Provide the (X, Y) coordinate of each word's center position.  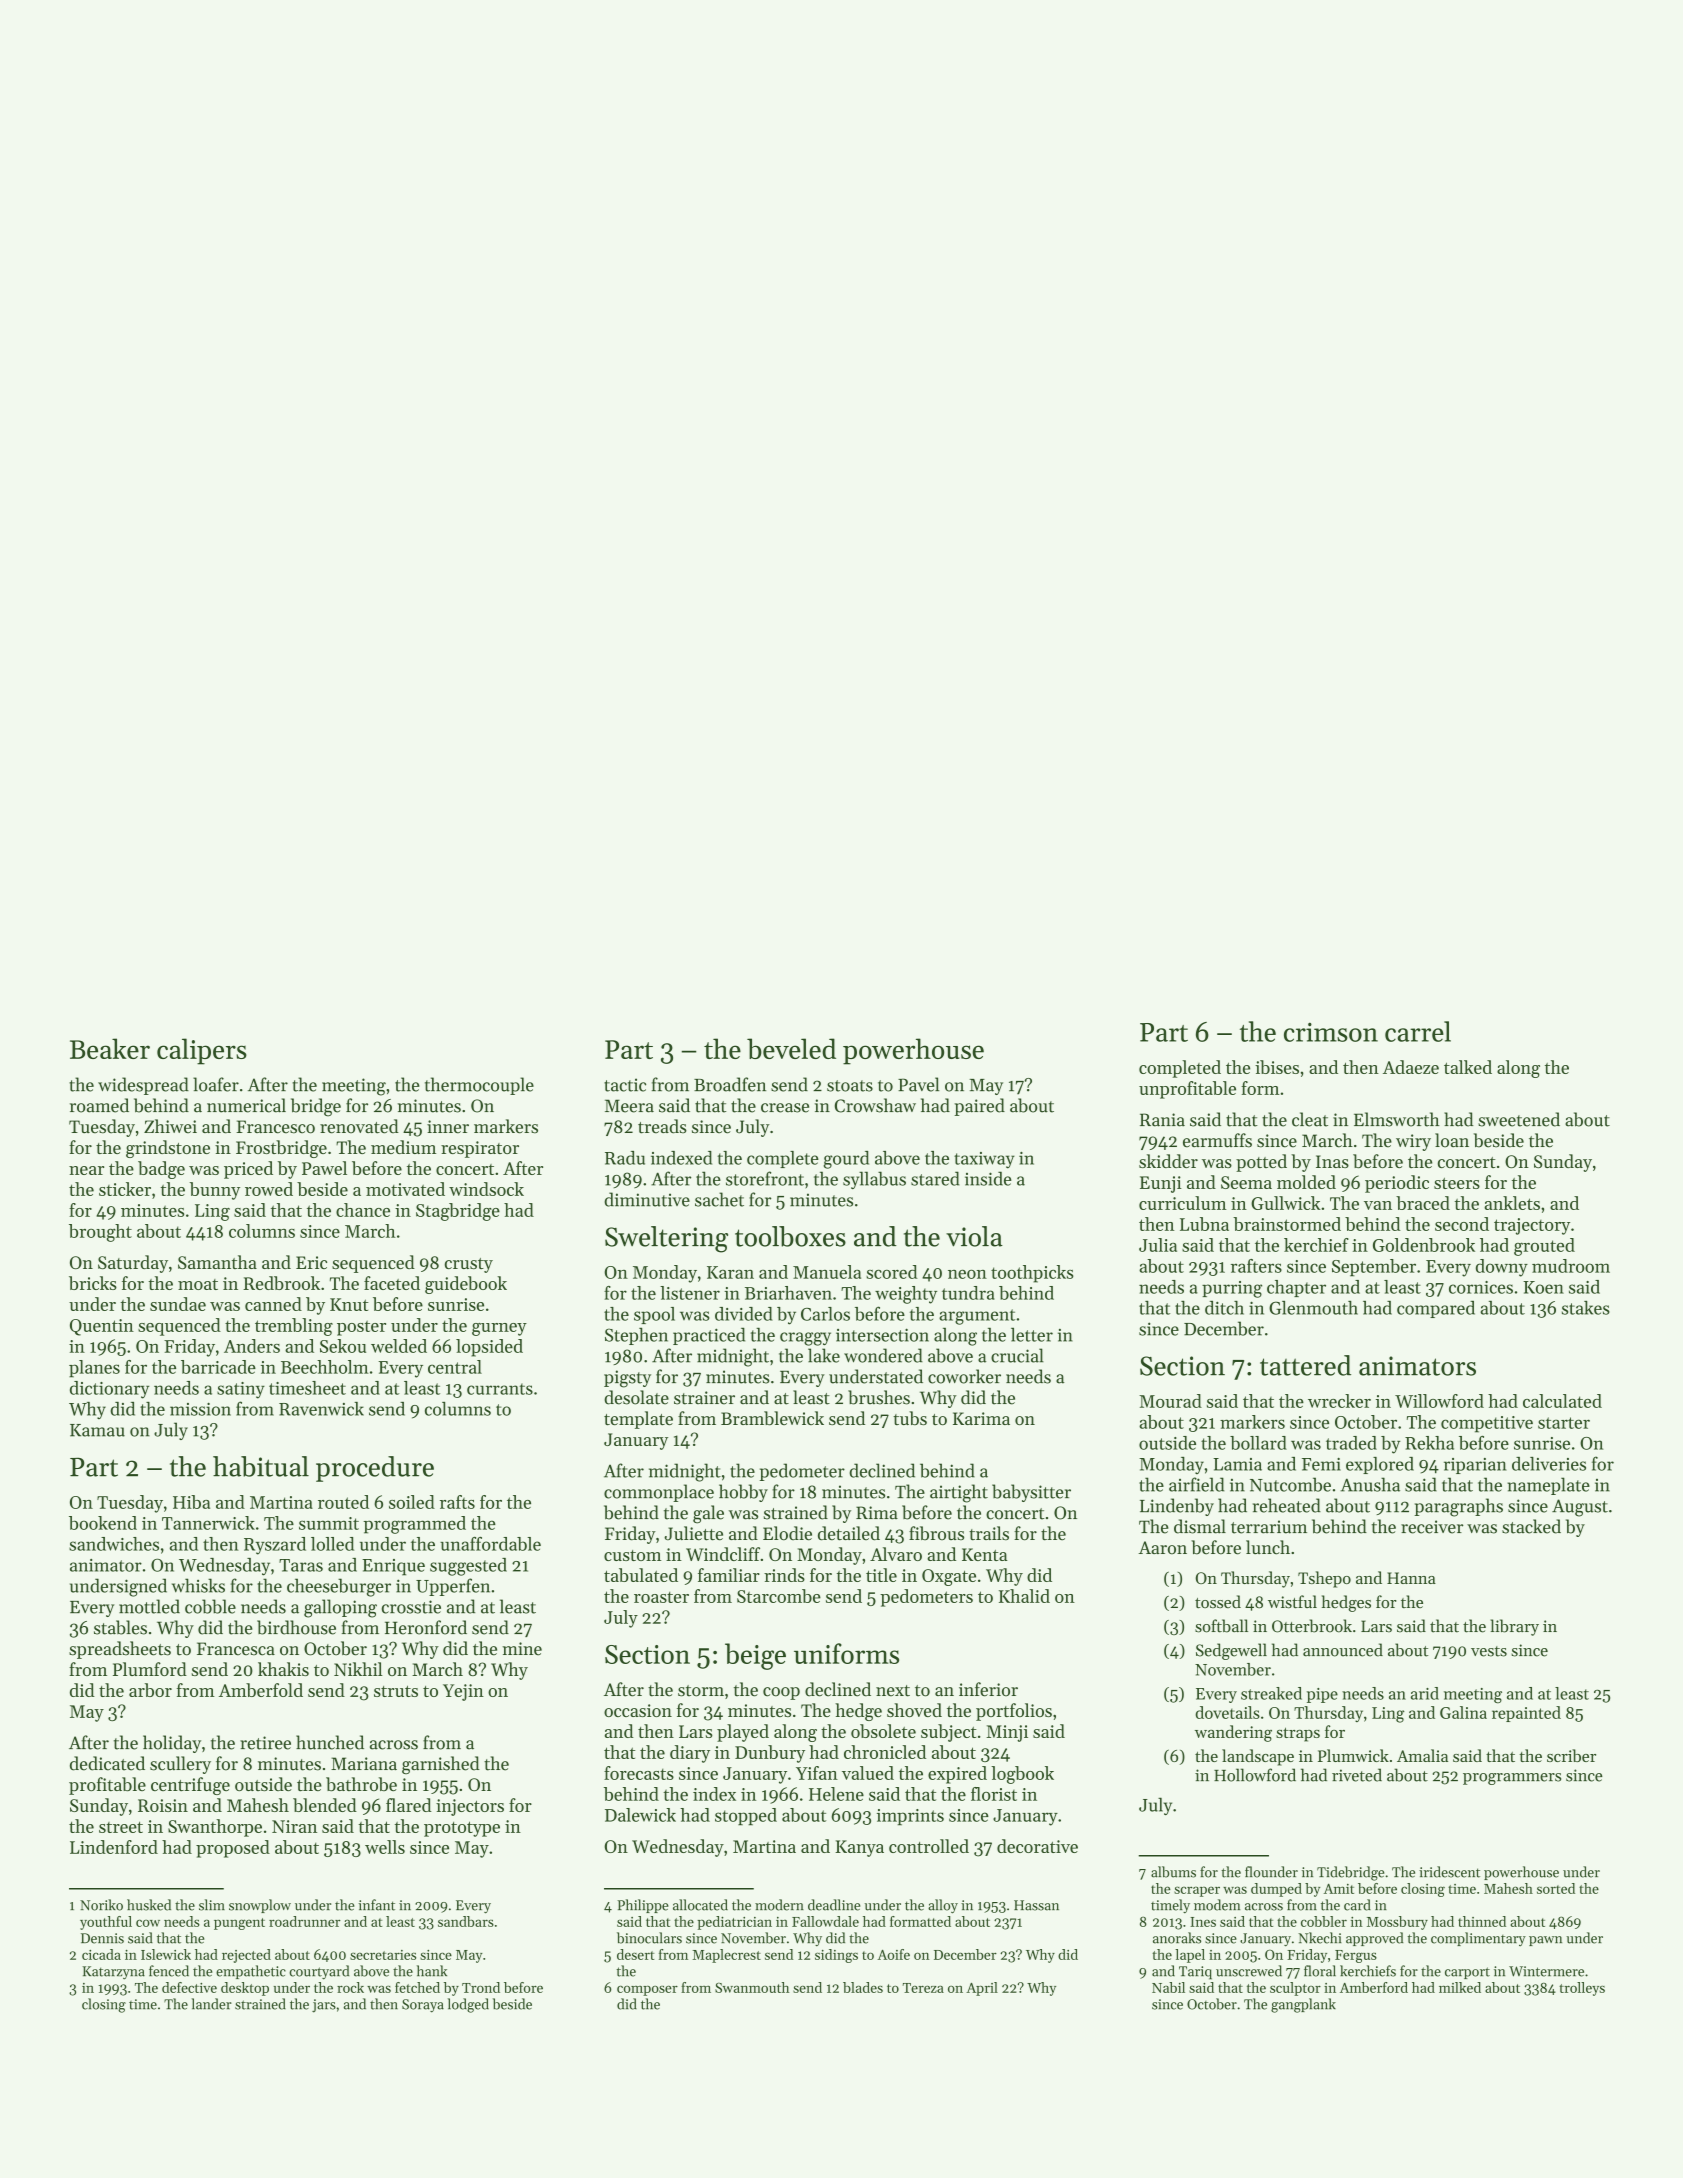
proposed (233, 1849)
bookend (103, 1523)
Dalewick (640, 1815)
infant (376, 1905)
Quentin (102, 1327)
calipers (202, 1051)
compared (1436, 1309)
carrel (1418, 1031)
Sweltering (666, 1239)
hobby (743, 1493)
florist (994, 1794)
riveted (1357, 1775)
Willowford (1439, 1401)
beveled (791, 1048)
